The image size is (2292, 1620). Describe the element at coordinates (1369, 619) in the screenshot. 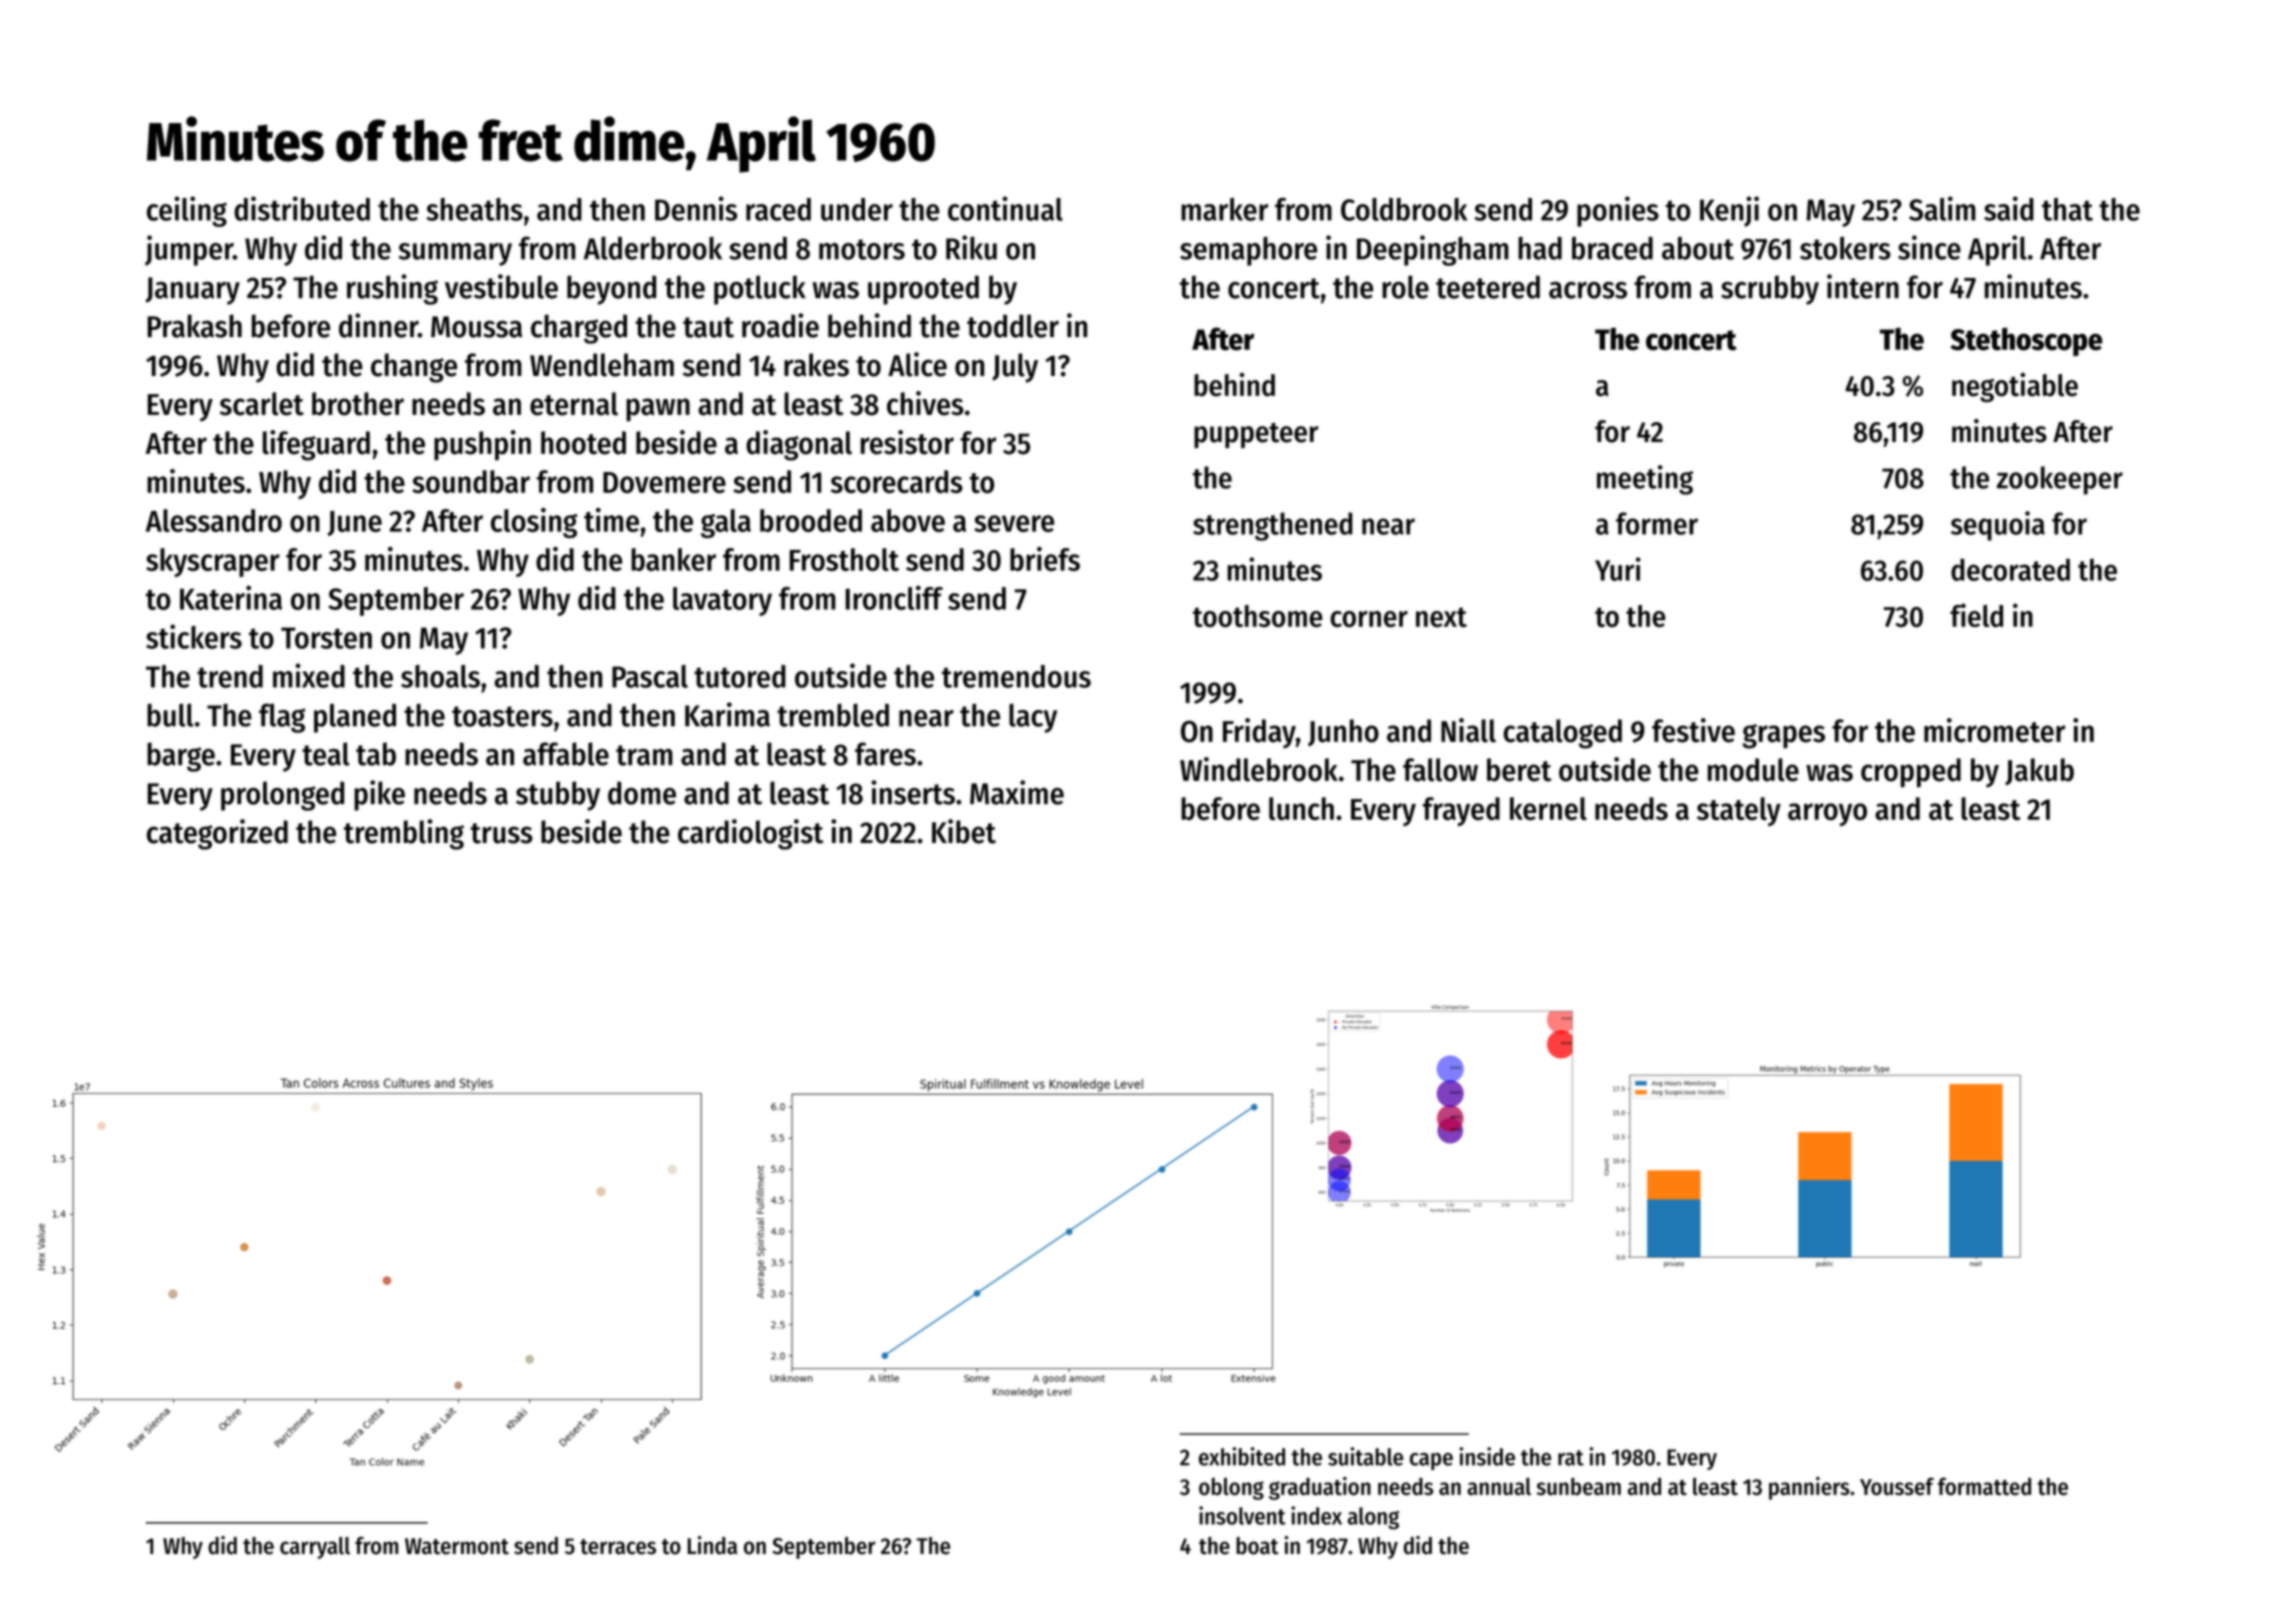

I see `corner` at that location.
